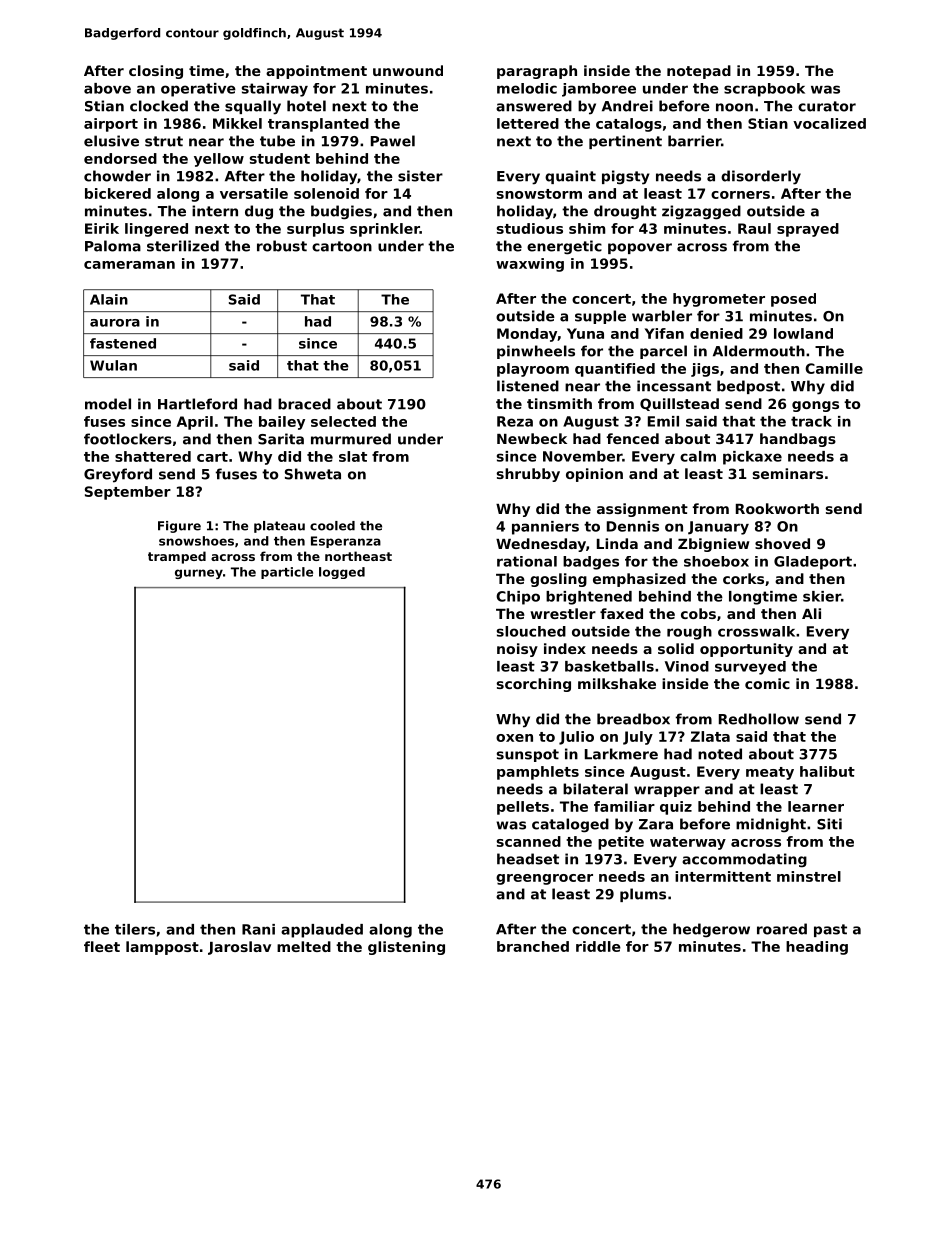 This screenshot has width=952, height=1233. Describe the element at coordinates (748, 387) in the screenshot. I see `bedpost` at that location.
